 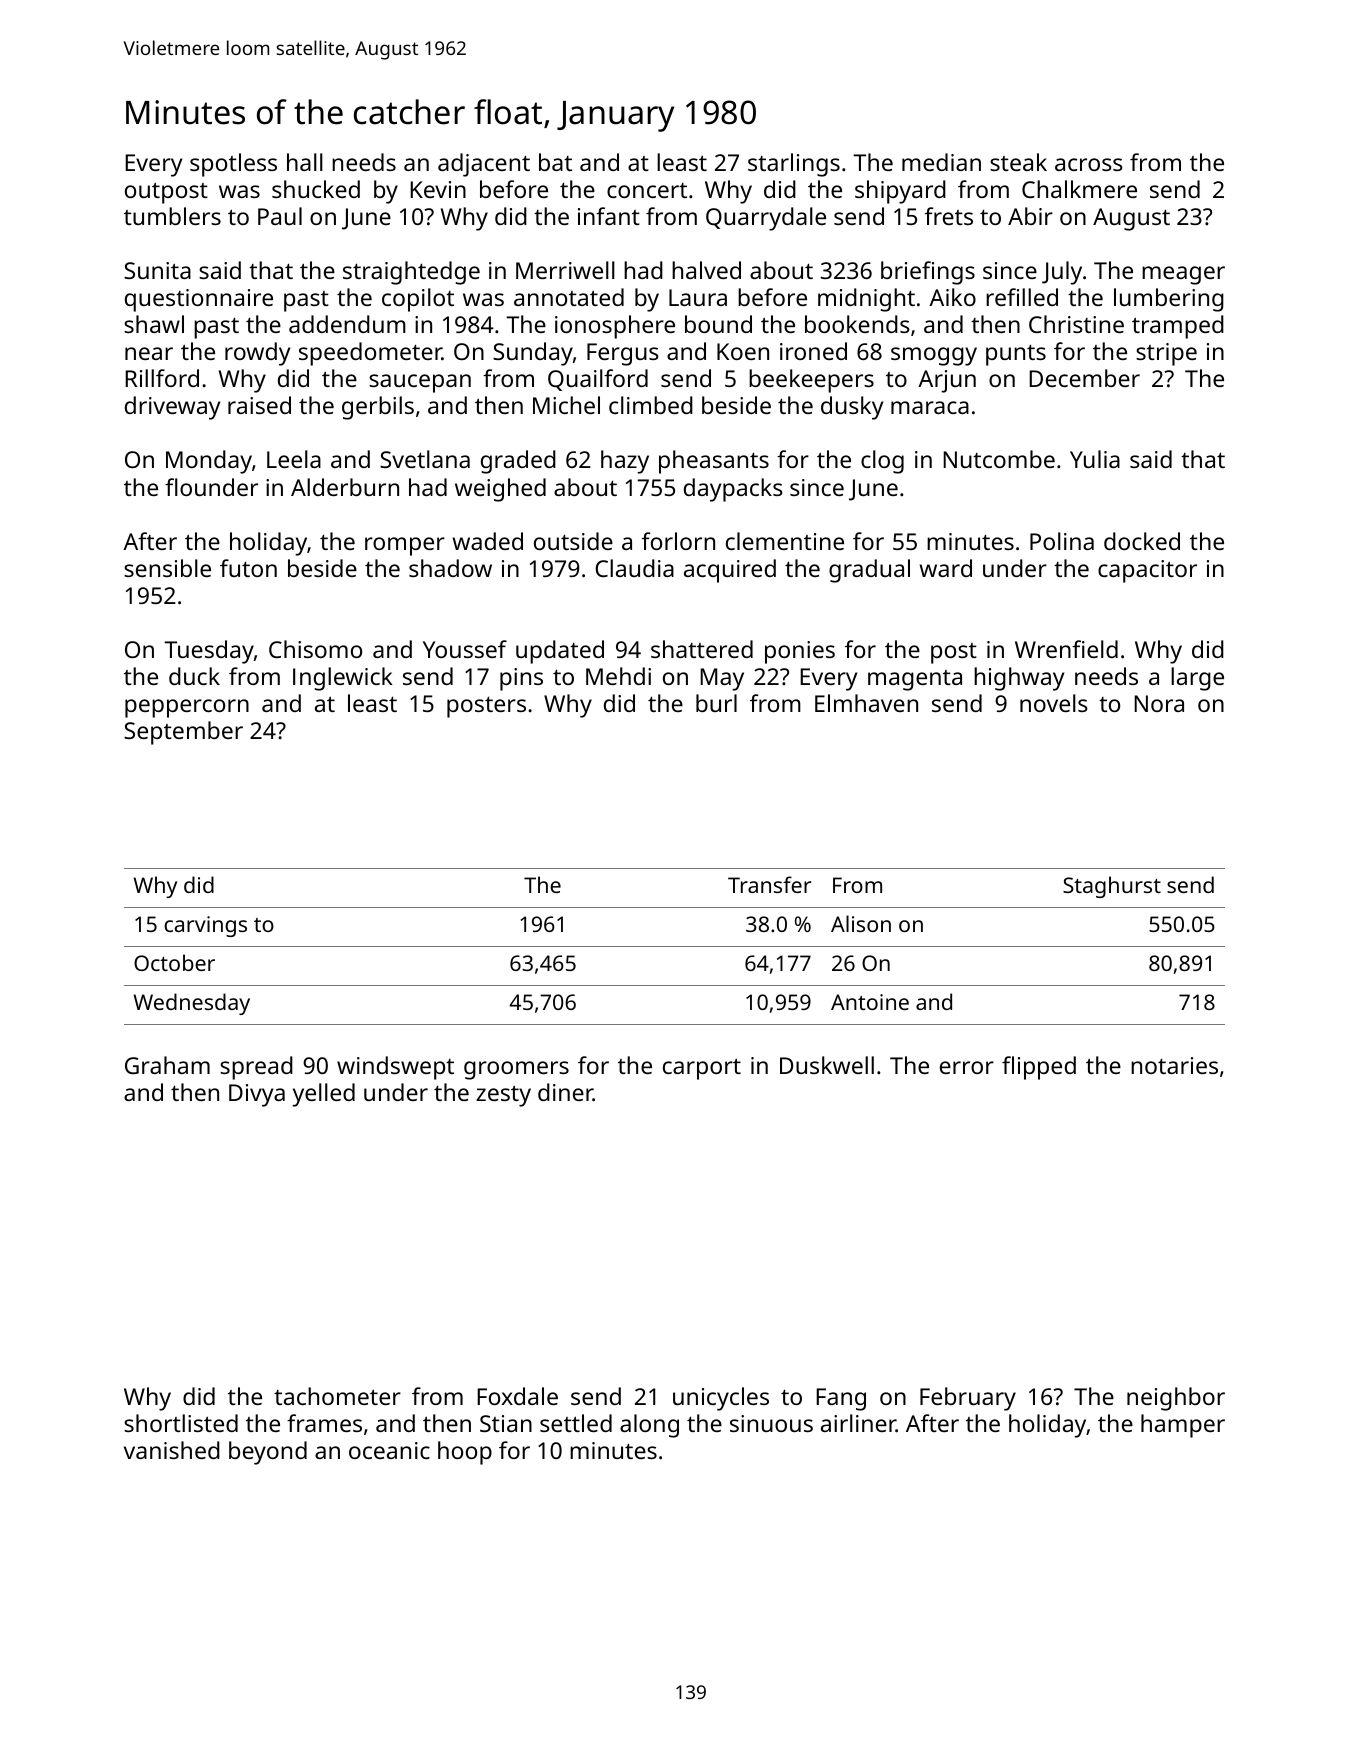 I want to click on Sunita, so click(x=157, y=270).
